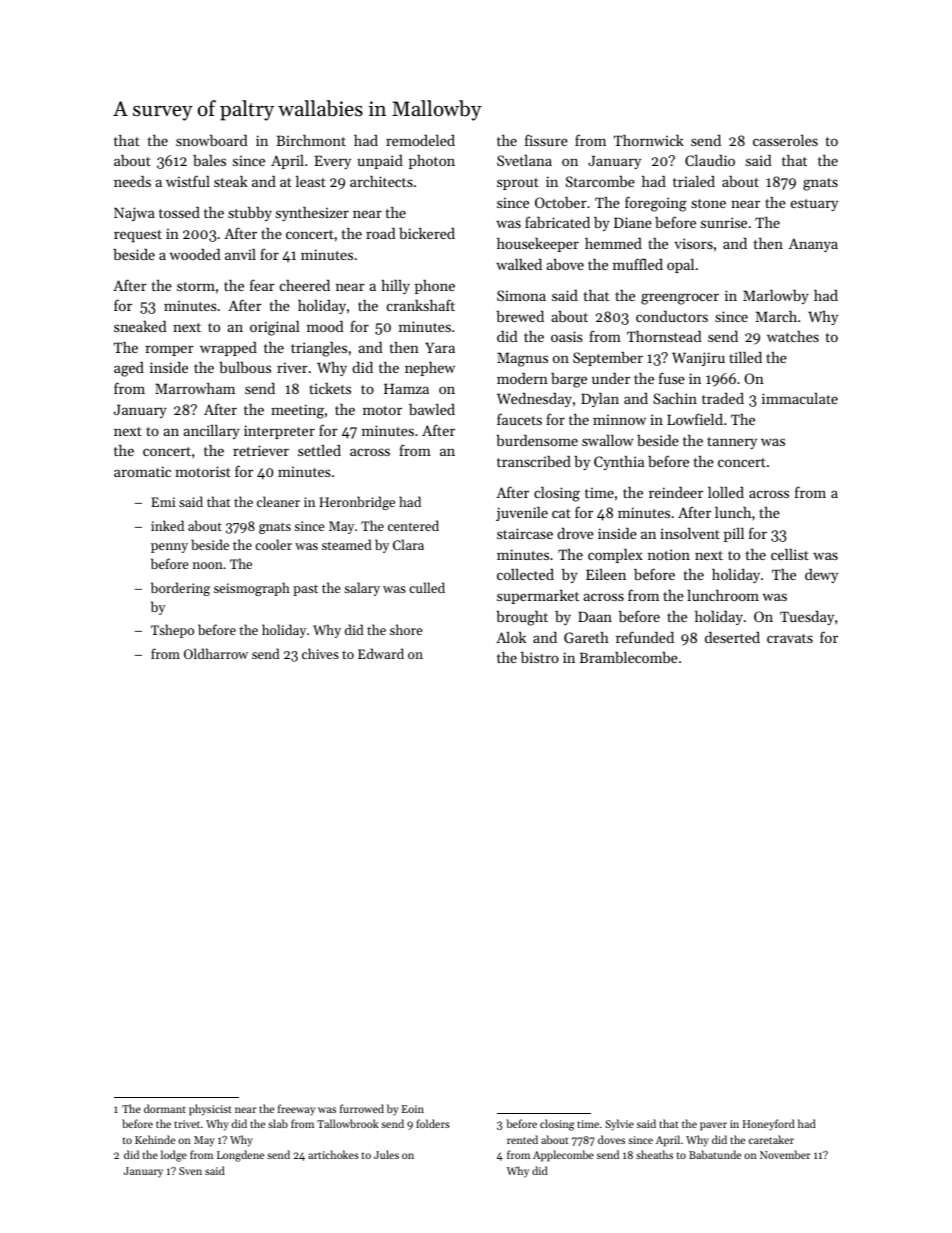  What do you see at coordinates (433, 1123) in the screenshot?
I see `folders` at bounding box center [433, 1123].
